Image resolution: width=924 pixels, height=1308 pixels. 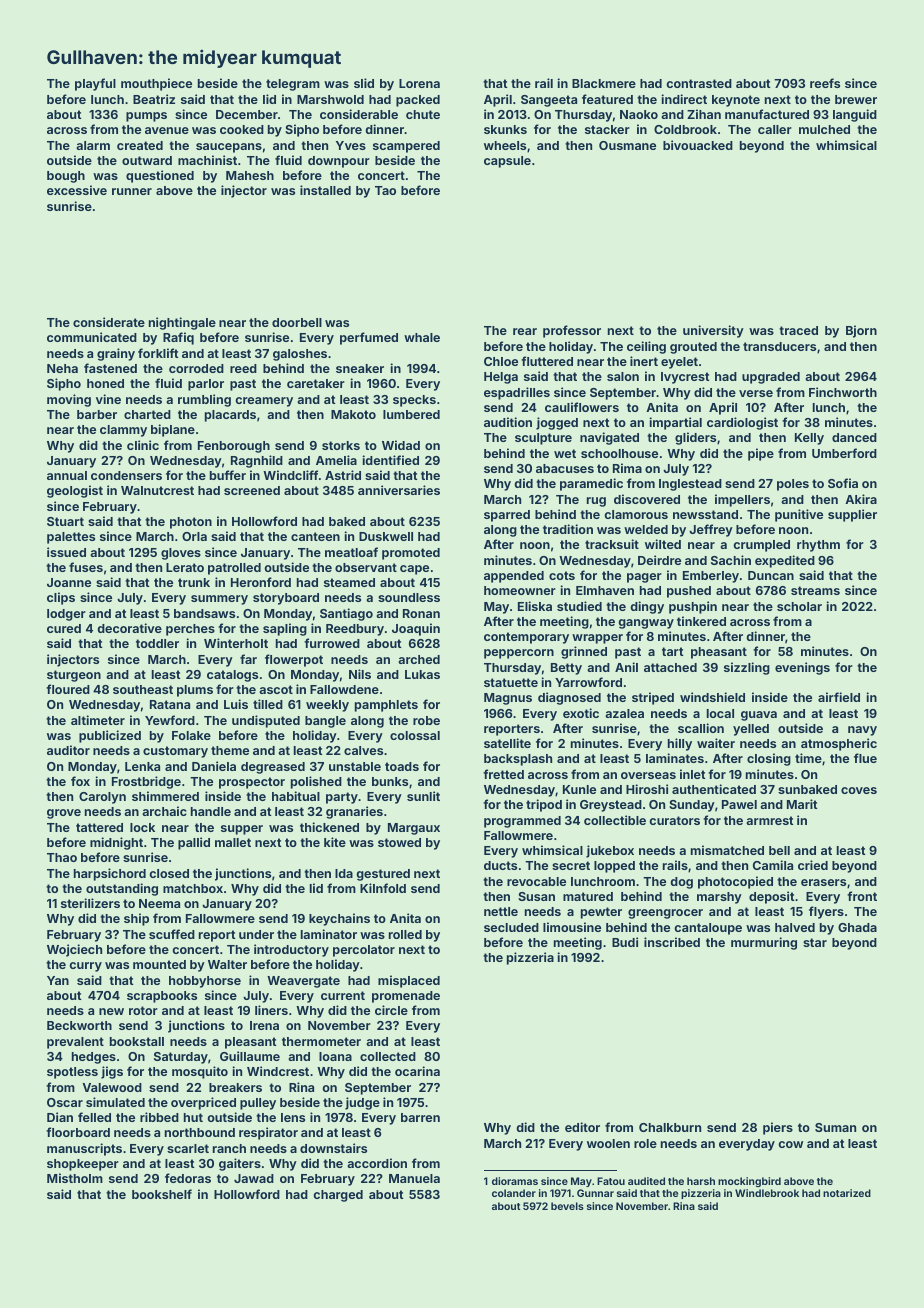 What do you see at coordinates (862, 896) in the screenshot?
I see `front` at bounding box center [862, 896].
